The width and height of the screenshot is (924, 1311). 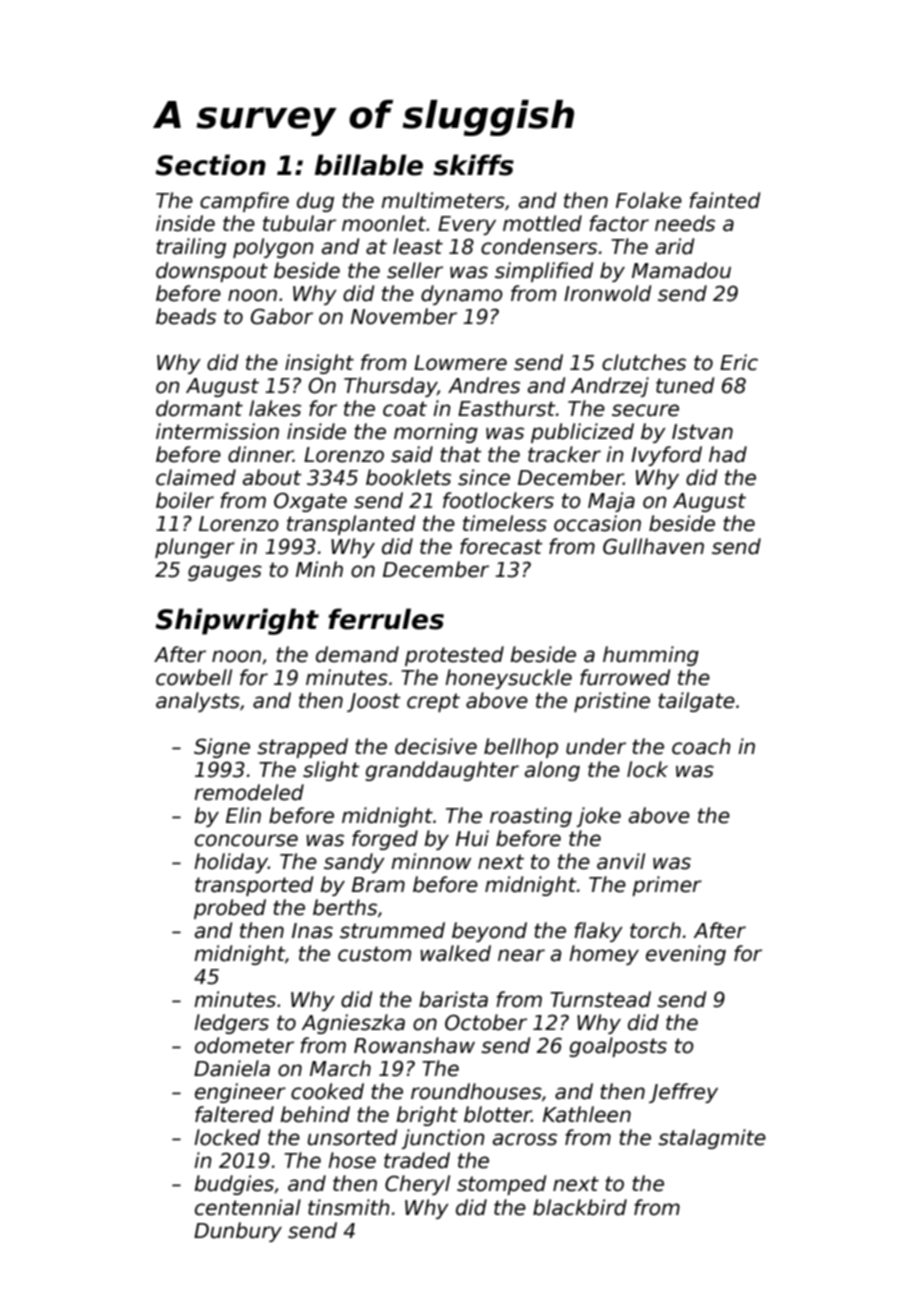 I want to click on had, so click(x=728, y=454).
